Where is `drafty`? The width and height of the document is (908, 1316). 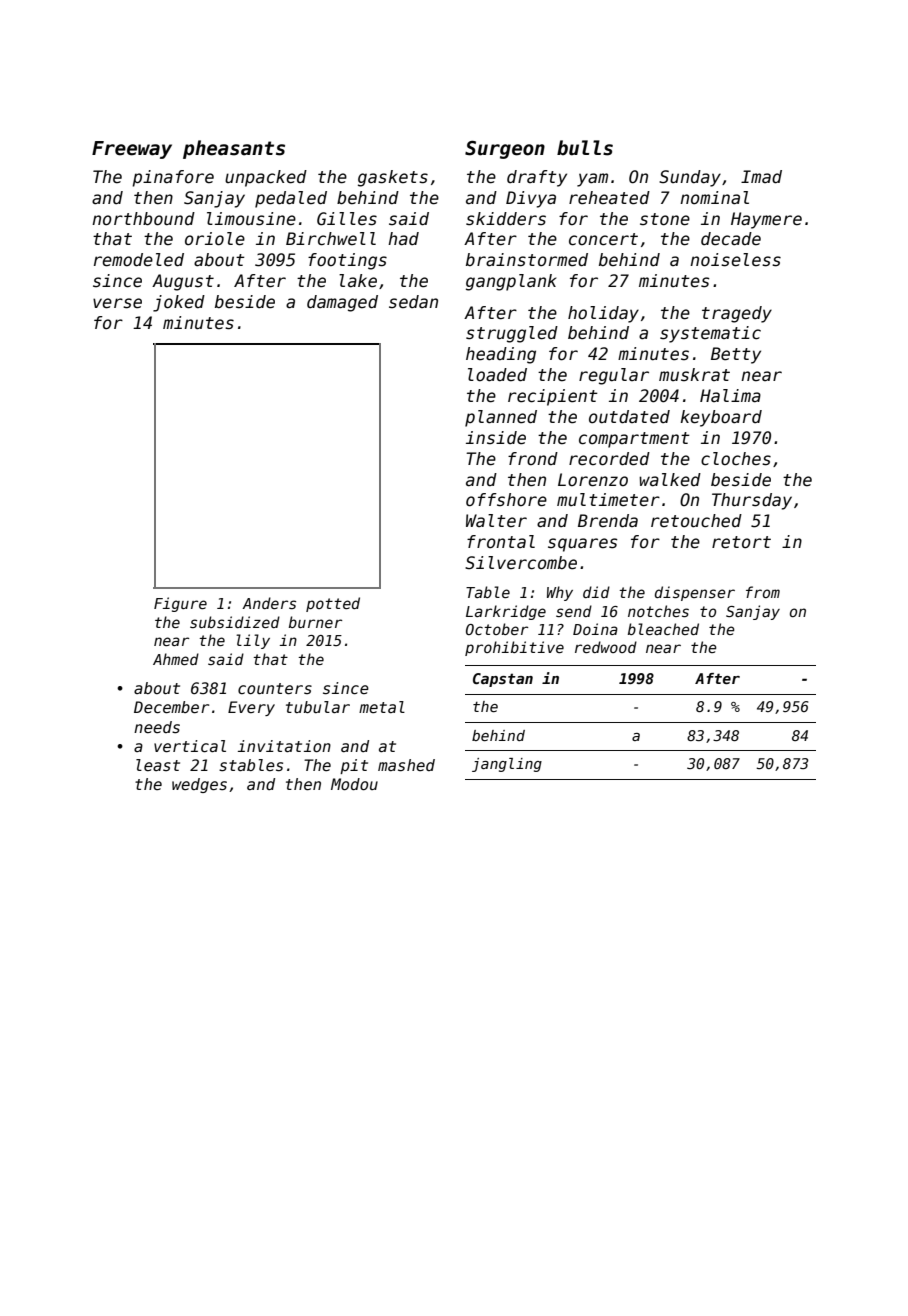
drafty is located at coordinates (537, 178).
